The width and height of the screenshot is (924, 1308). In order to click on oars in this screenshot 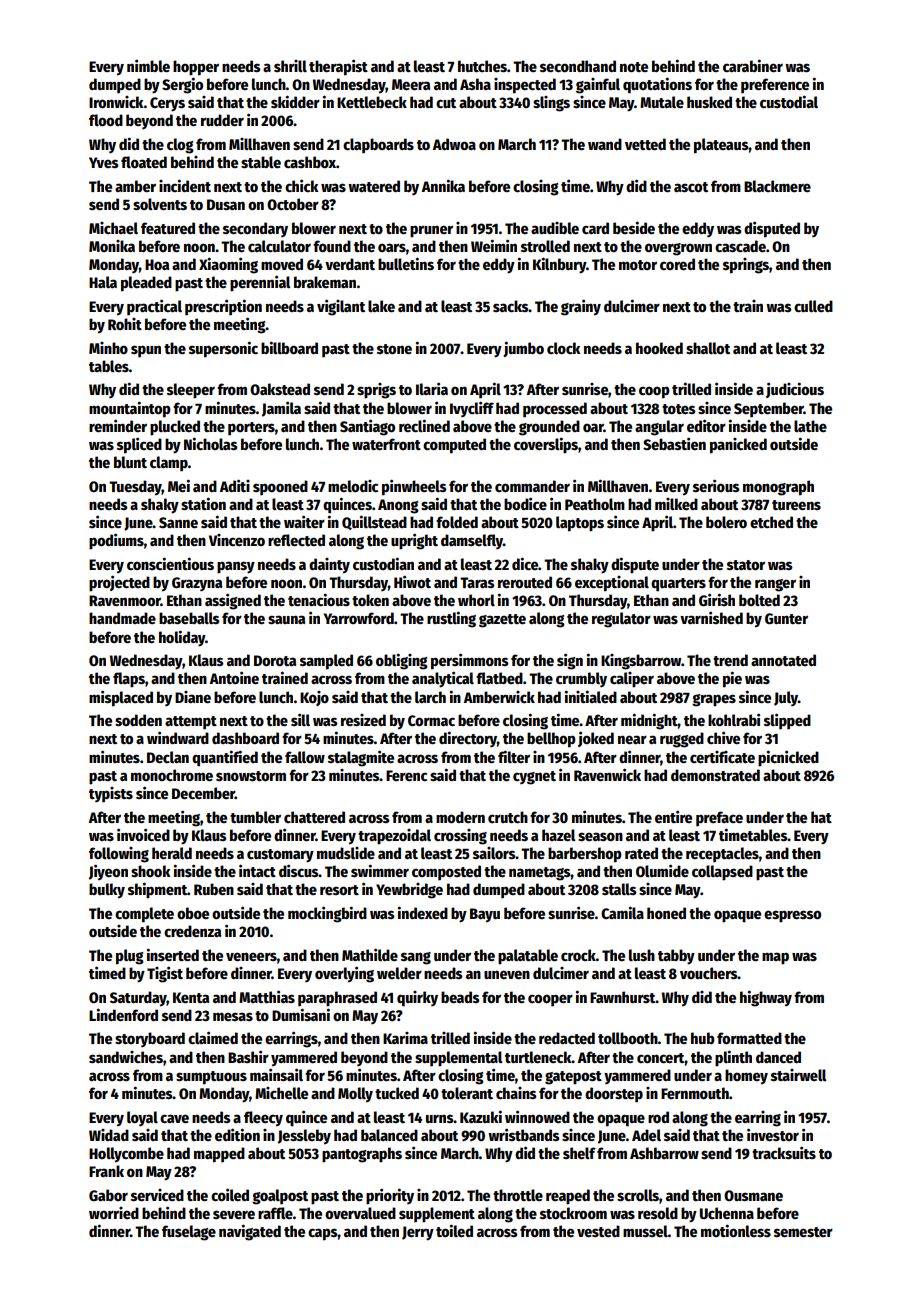, I will do `click(392, 247)`.
